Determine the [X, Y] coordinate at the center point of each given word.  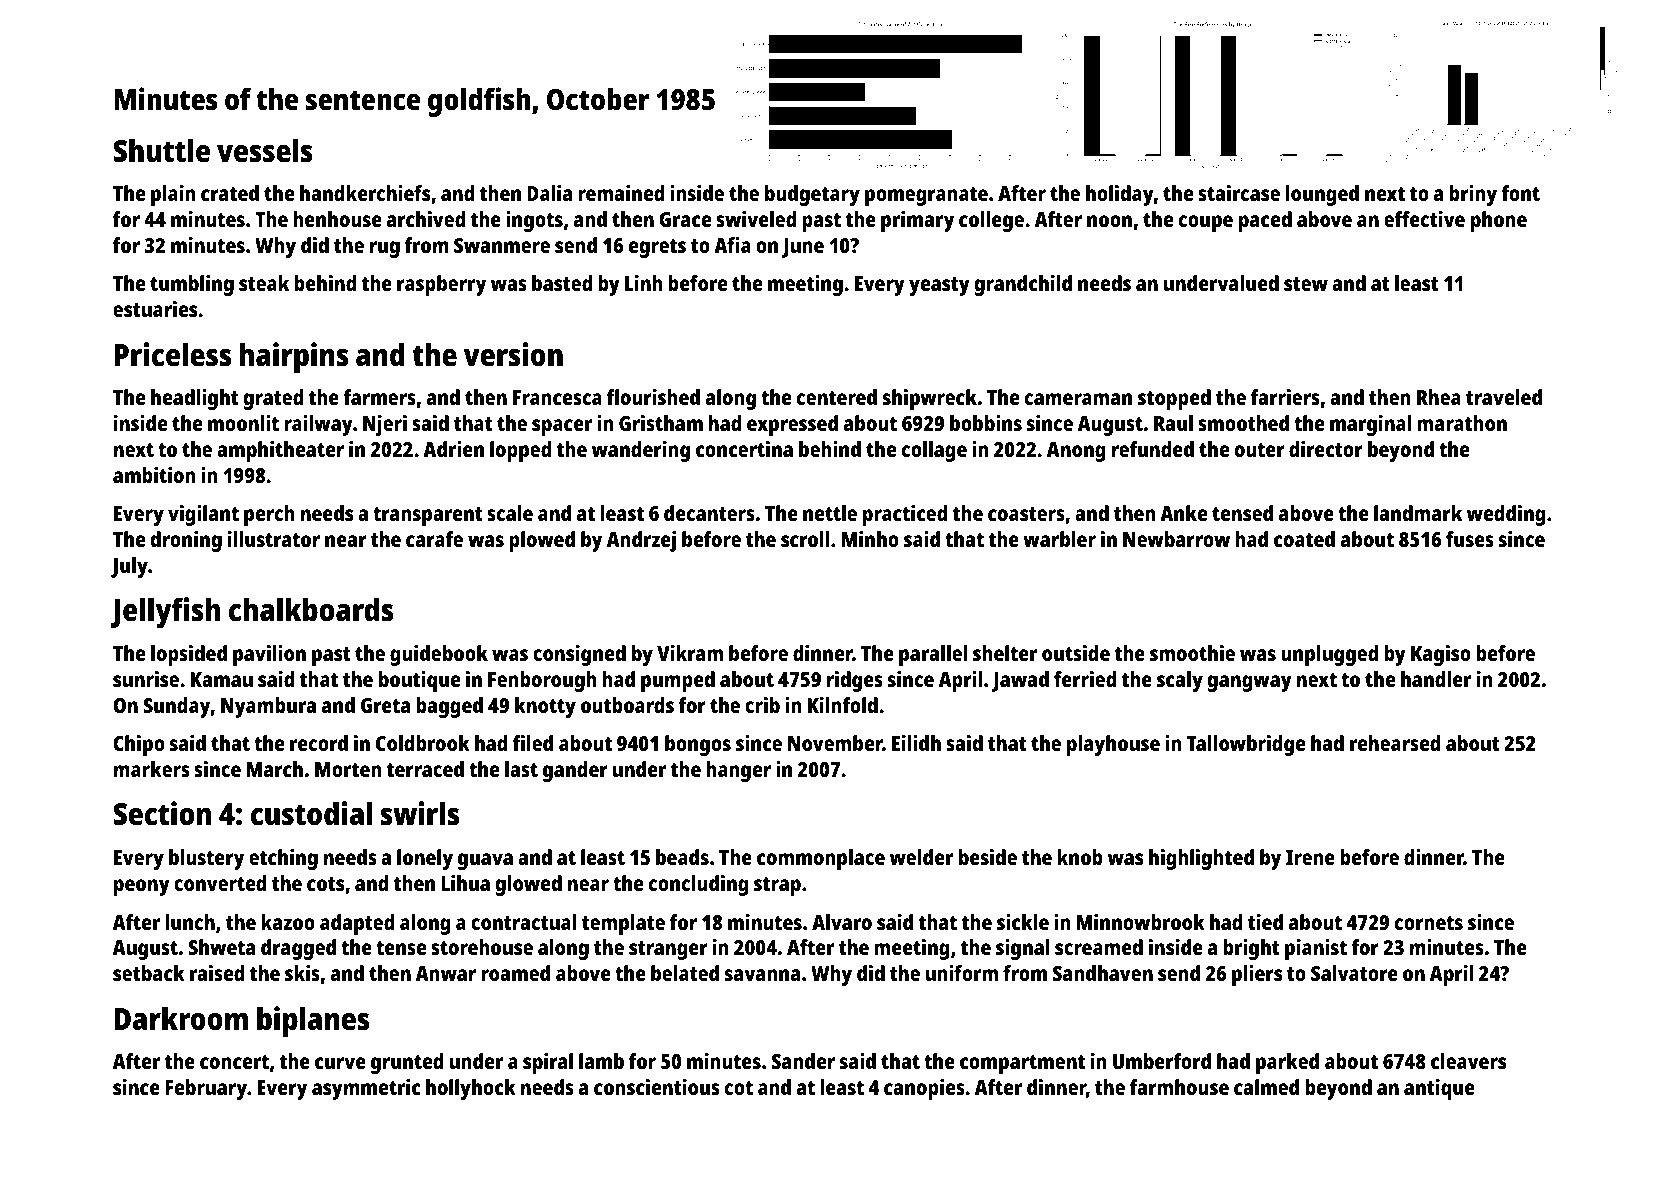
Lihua [465, 883]
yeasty [939, 286]
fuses [1470, 539]
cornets [1429, 923]
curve [340, 1063]
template [623, 924]
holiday [1120, 195]
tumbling [192, 285]
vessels [265, 151]
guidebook [439, 655]
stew [1306, 284]
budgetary [812, 195]
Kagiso [1441, 655]
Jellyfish [165, 613]
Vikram [690, 653]
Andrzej [641, 541]
